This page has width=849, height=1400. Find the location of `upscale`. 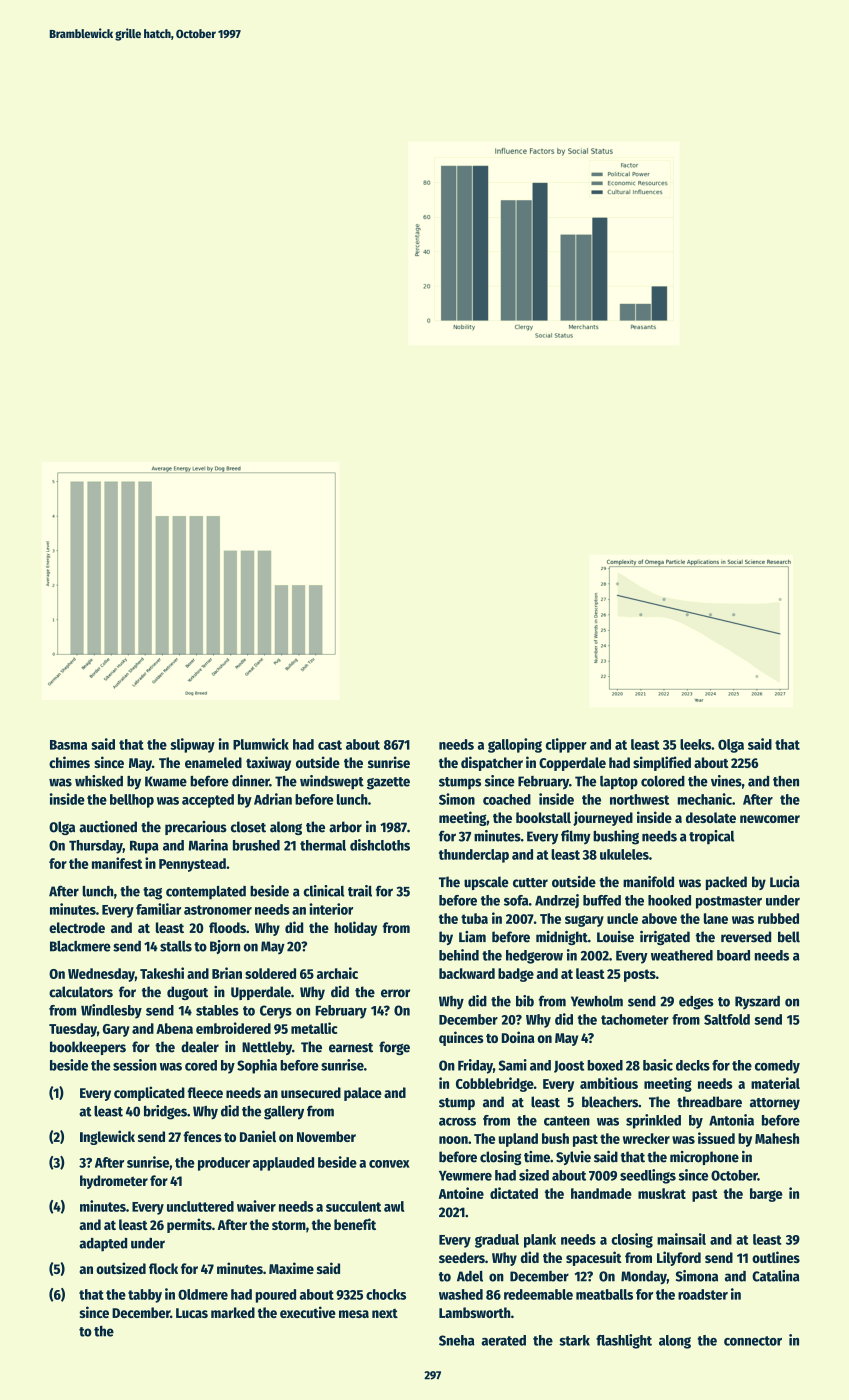

upscale is located at coordinates (486, 883).
